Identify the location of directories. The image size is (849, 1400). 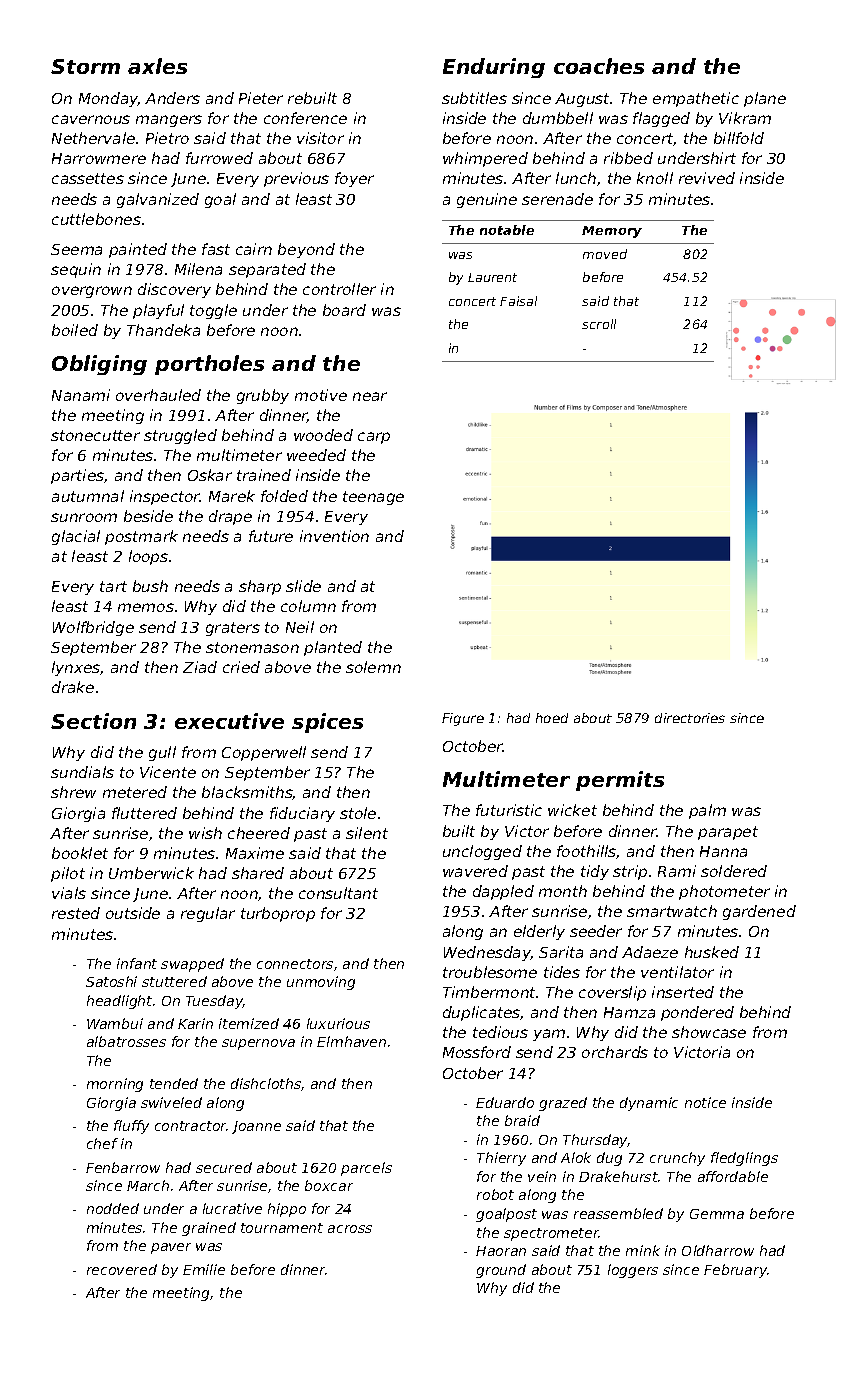
(690, 718).
